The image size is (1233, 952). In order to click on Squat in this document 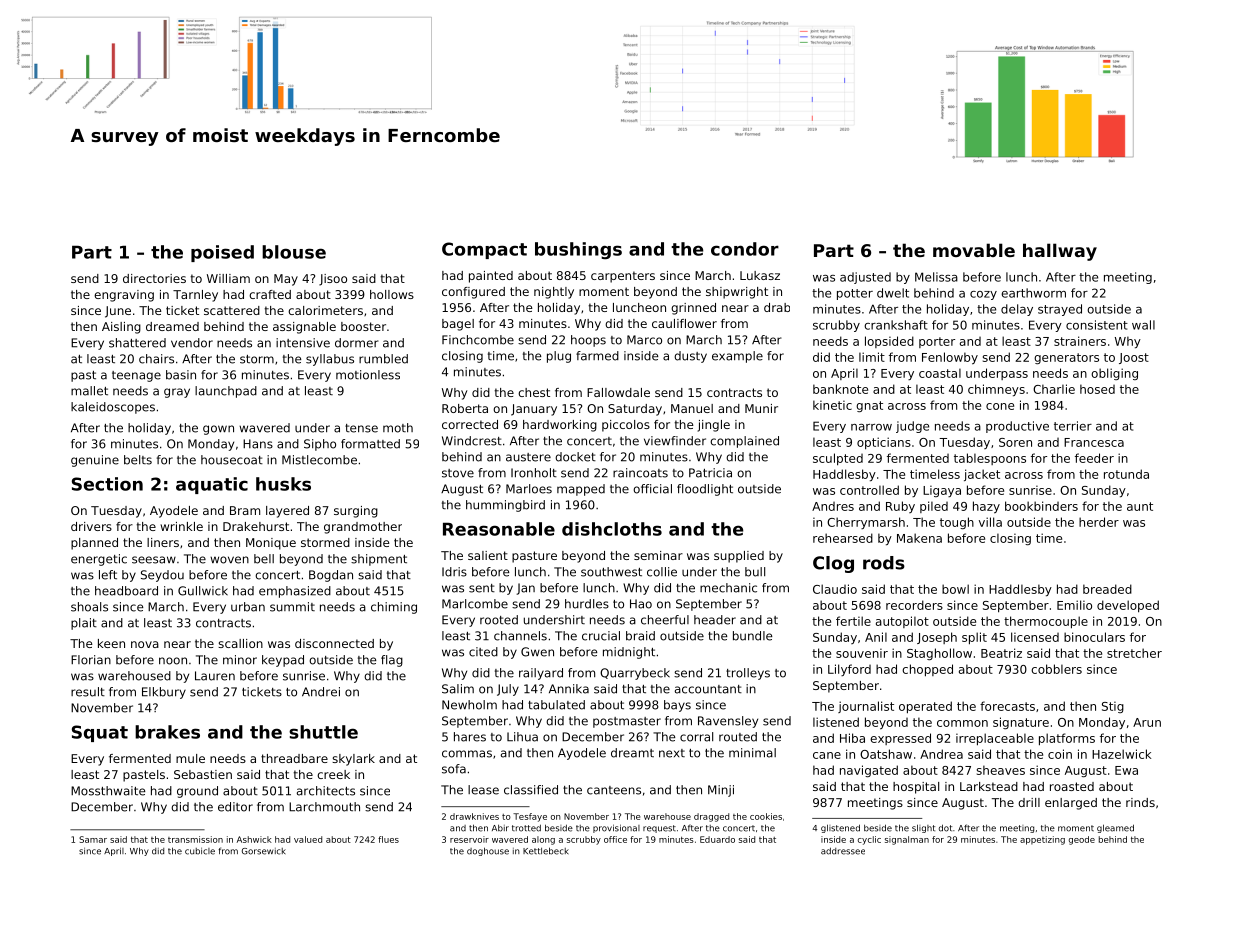, I will do `click(100, 733)`.
